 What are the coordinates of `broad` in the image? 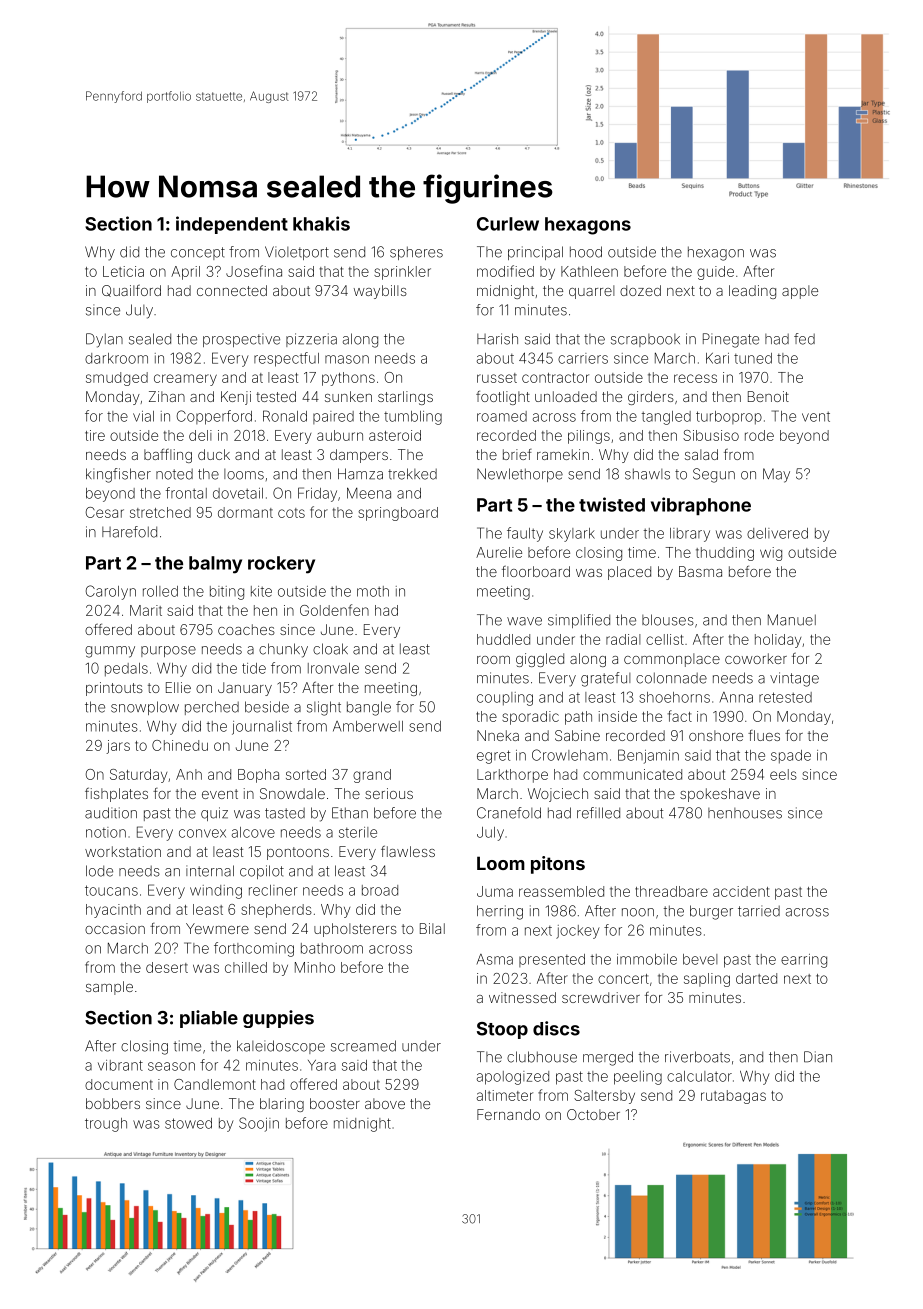 It's located at (380, 890).
